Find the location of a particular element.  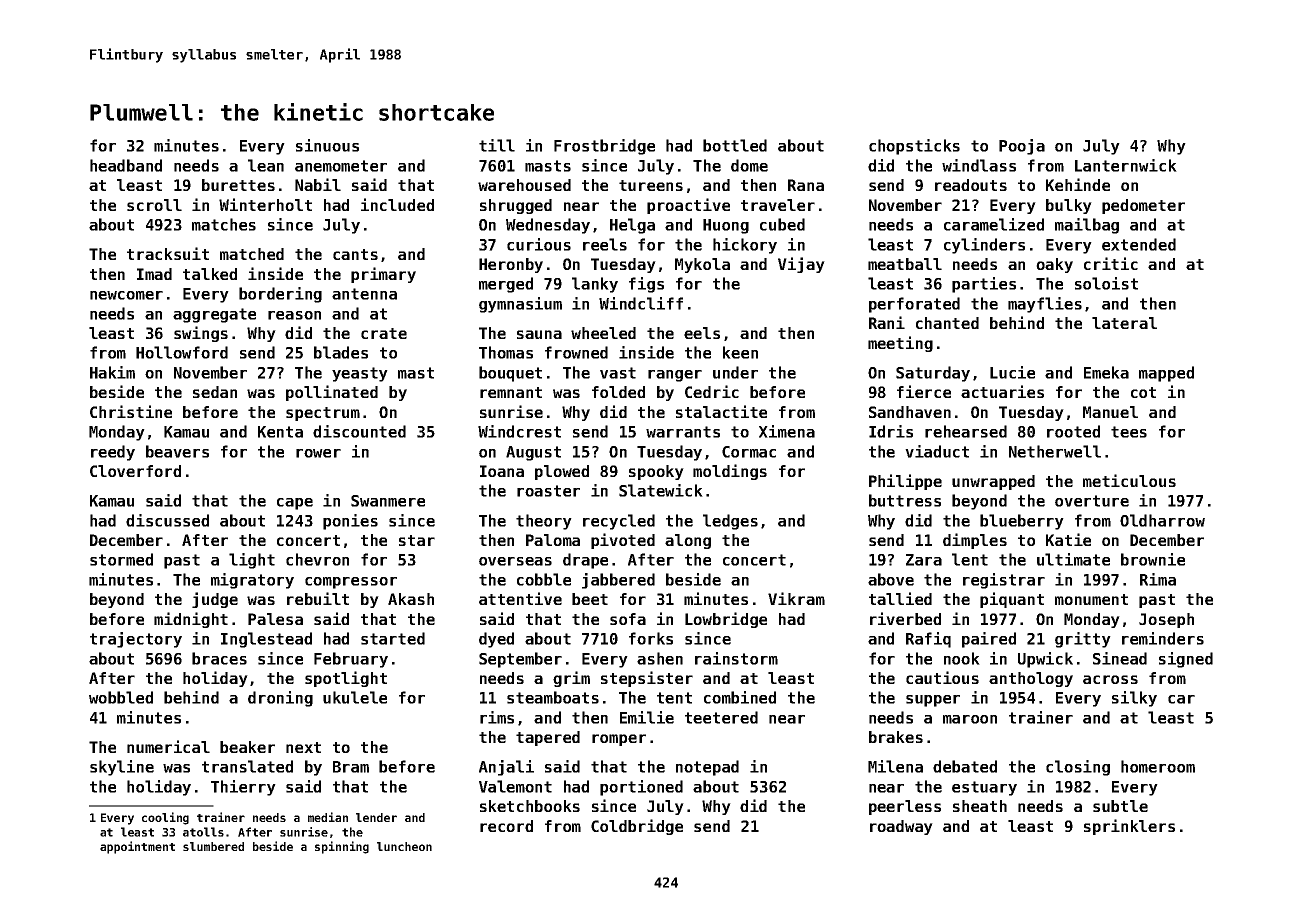

Vijay is located at coordinates (801, 265).
